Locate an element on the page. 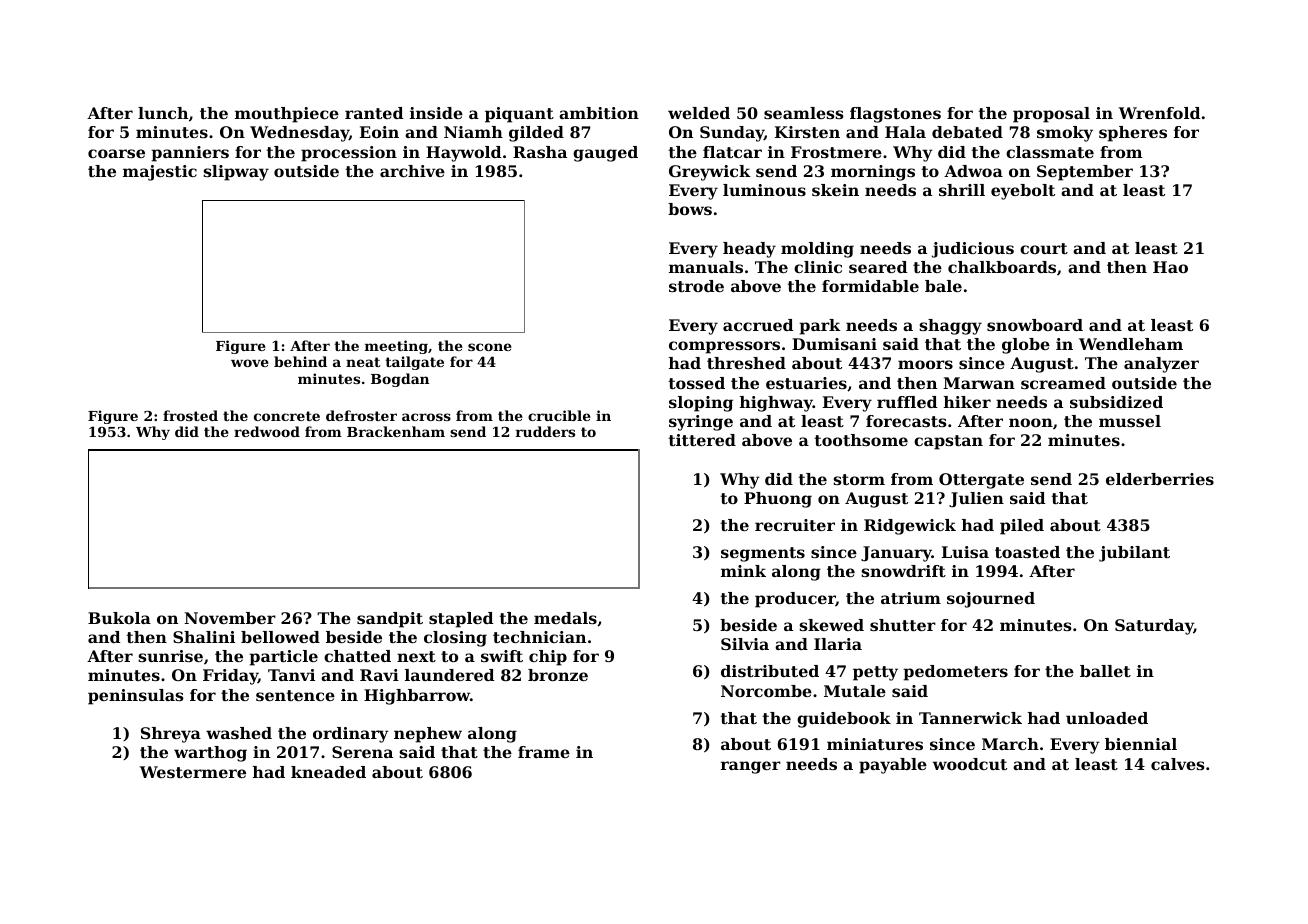  judicious is located at coordinates (973, 250).
